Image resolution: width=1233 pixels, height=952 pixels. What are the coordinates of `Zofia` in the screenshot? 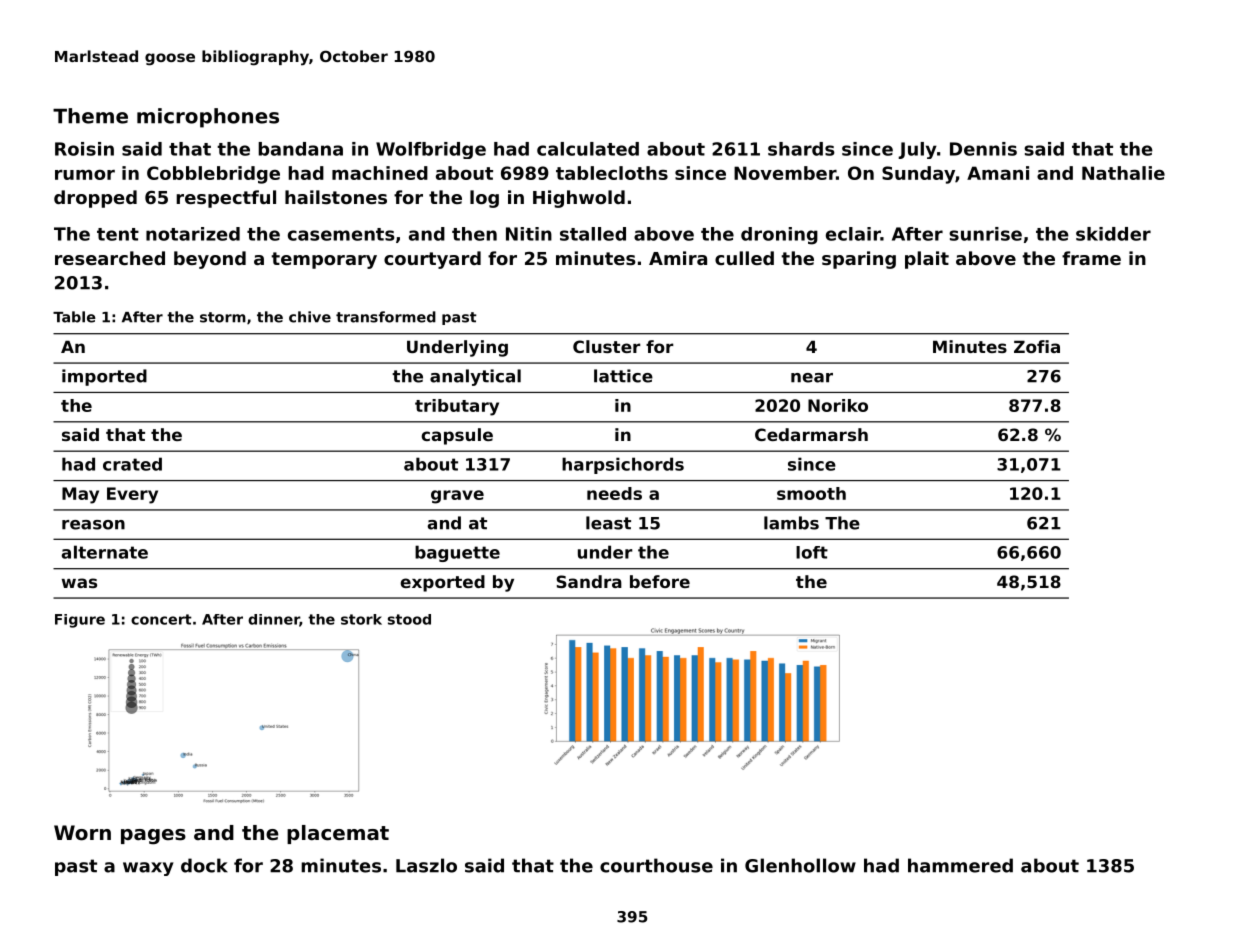 It's located at (1037, 346).
